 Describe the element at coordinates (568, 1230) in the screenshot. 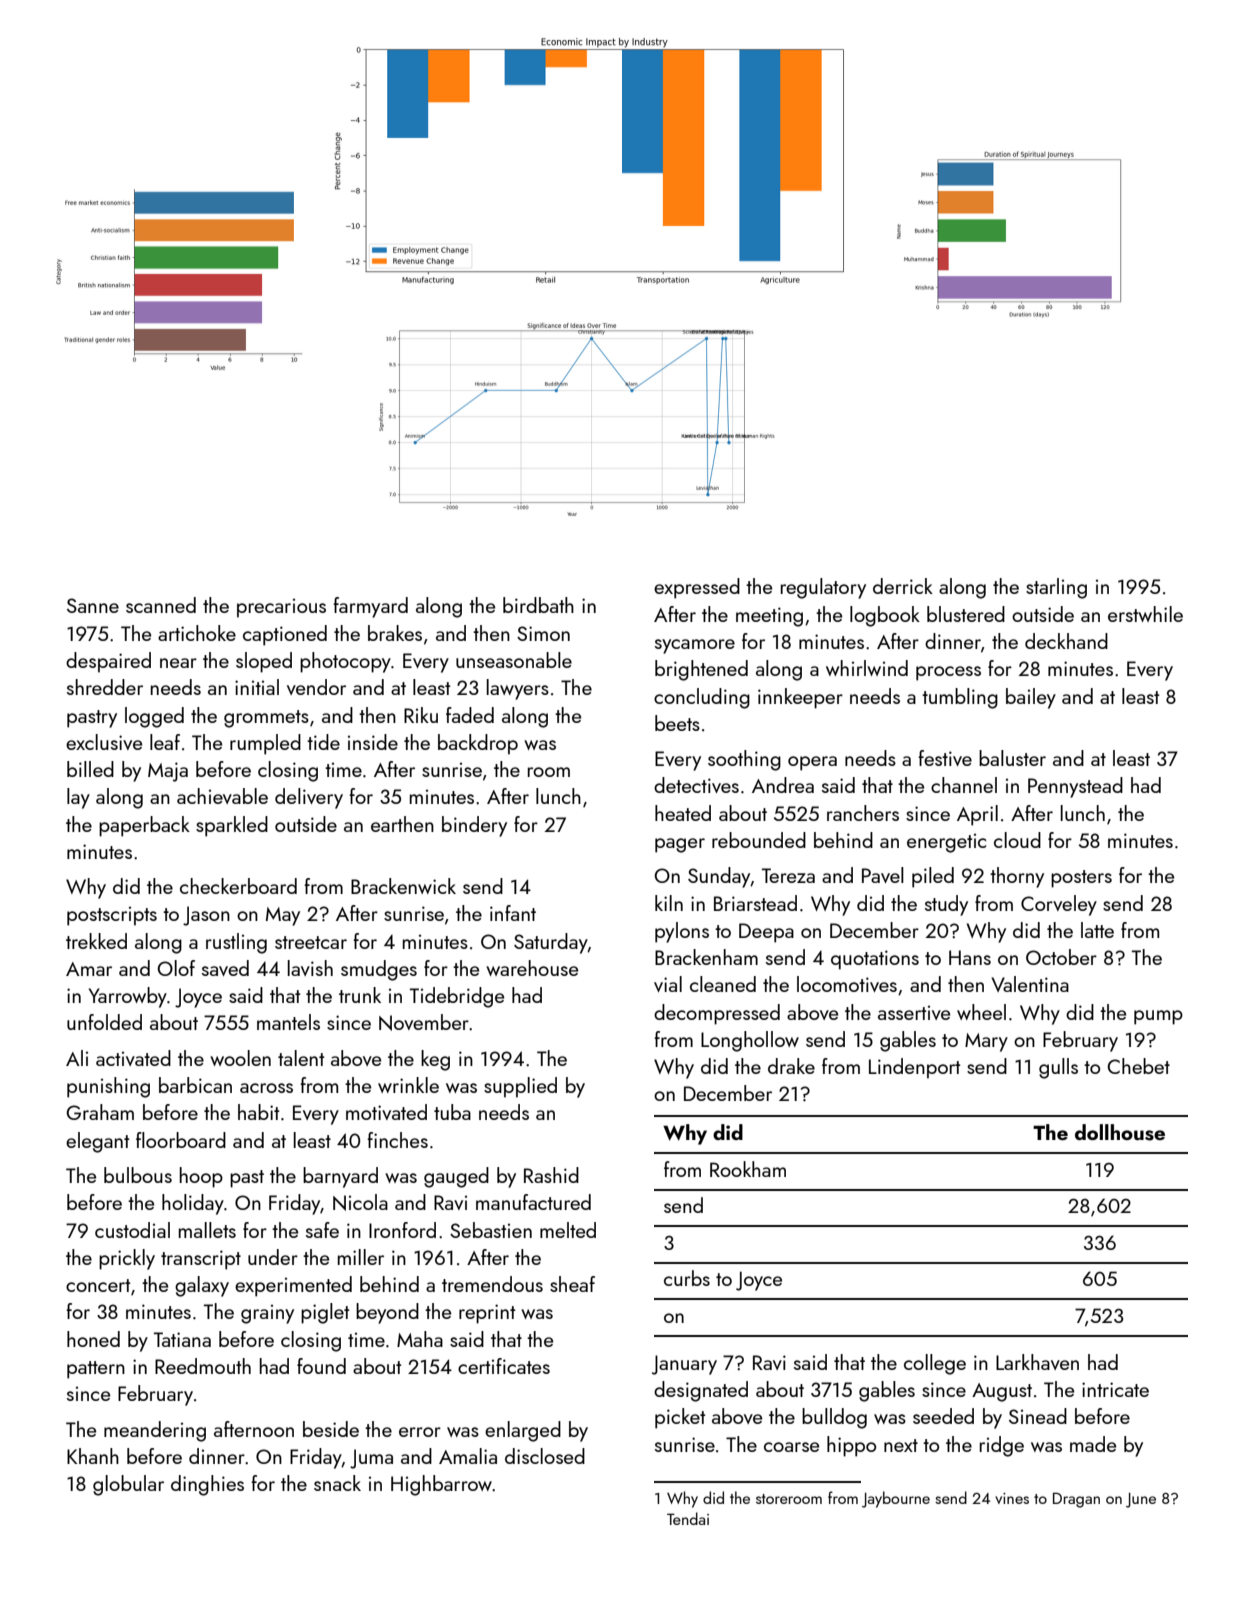

I see `melted` at that location.
